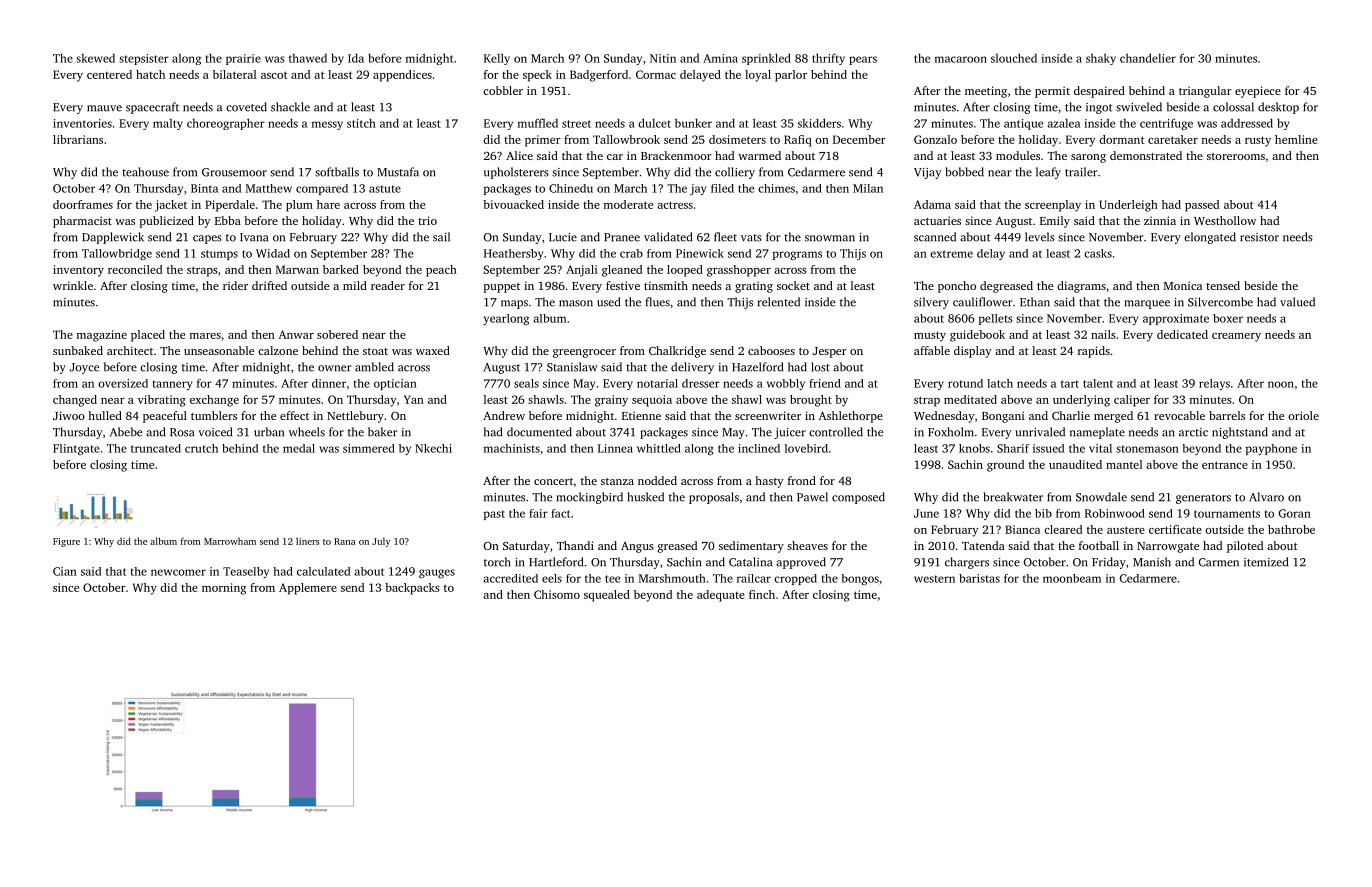  What do you see at coordinates (543, 141) in the image?
I see `primer` at bounding box center [543, 141].
